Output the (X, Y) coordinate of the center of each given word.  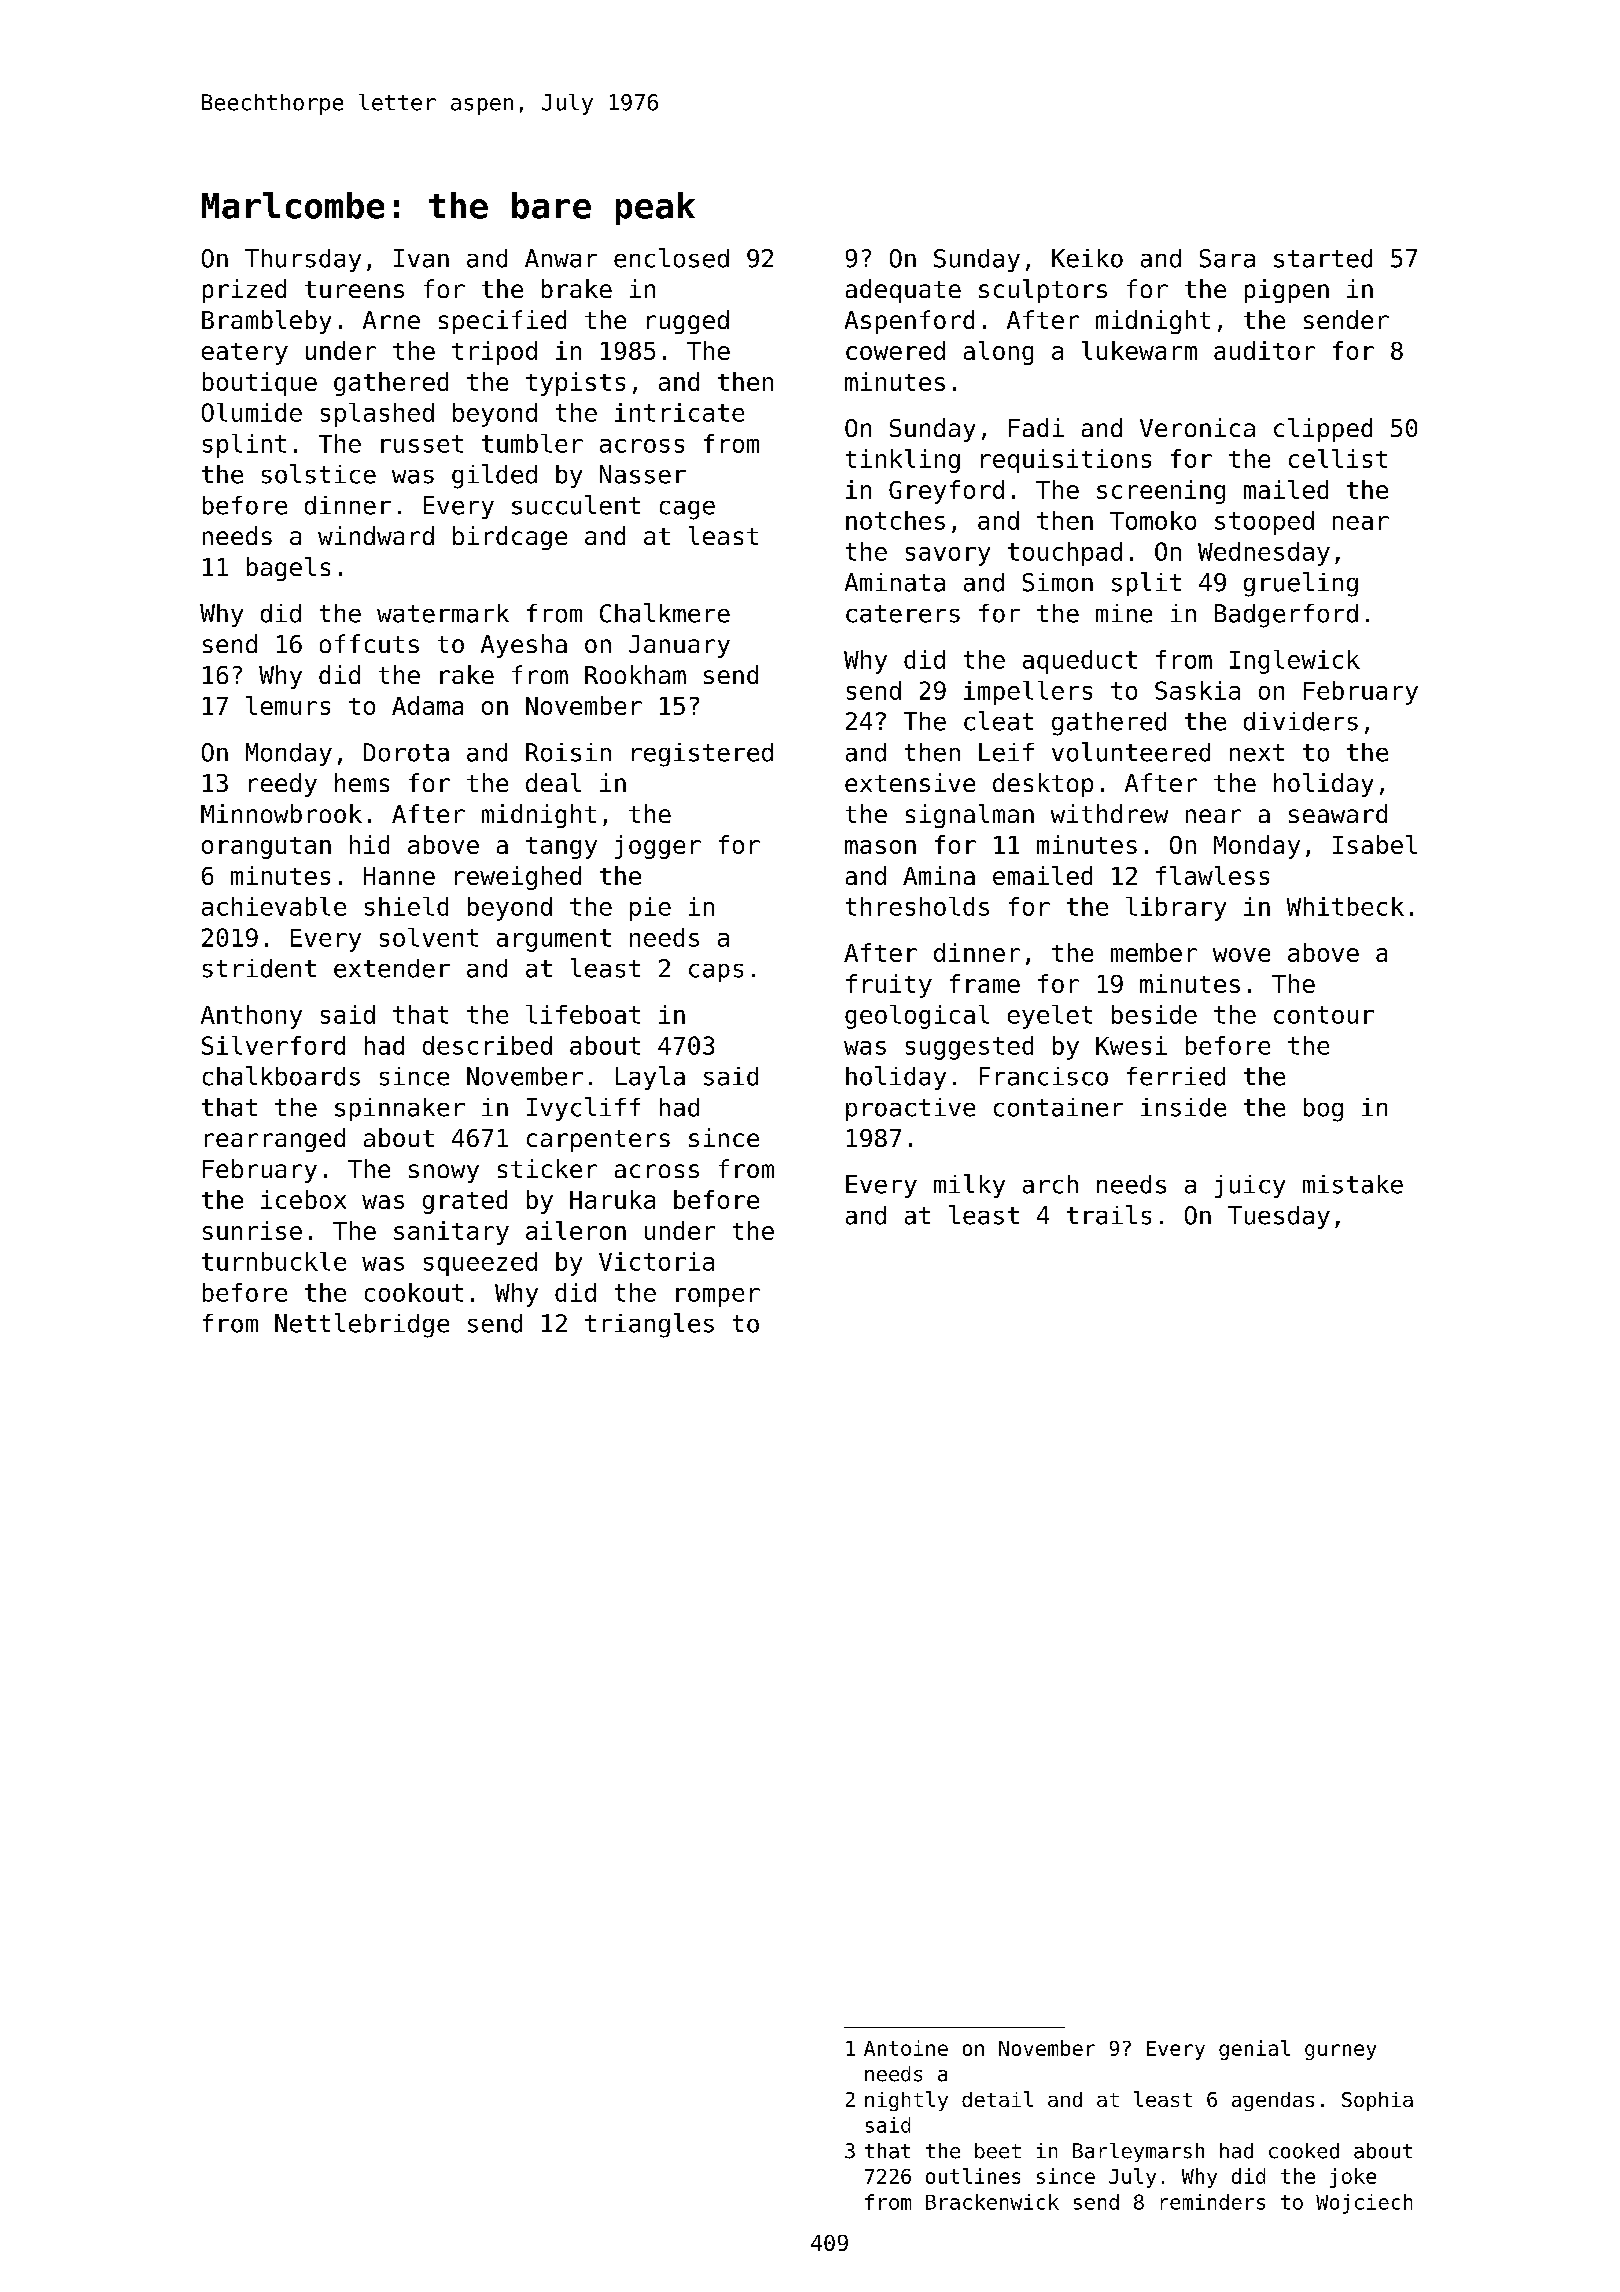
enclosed (671, 258)
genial (1254, 2050)
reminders (1213, 2202)
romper (718, 1297)
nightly (906, 2101)
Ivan (421, 258)
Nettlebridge (362, 1325)
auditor (1264, 350)
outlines (973, 2176)
